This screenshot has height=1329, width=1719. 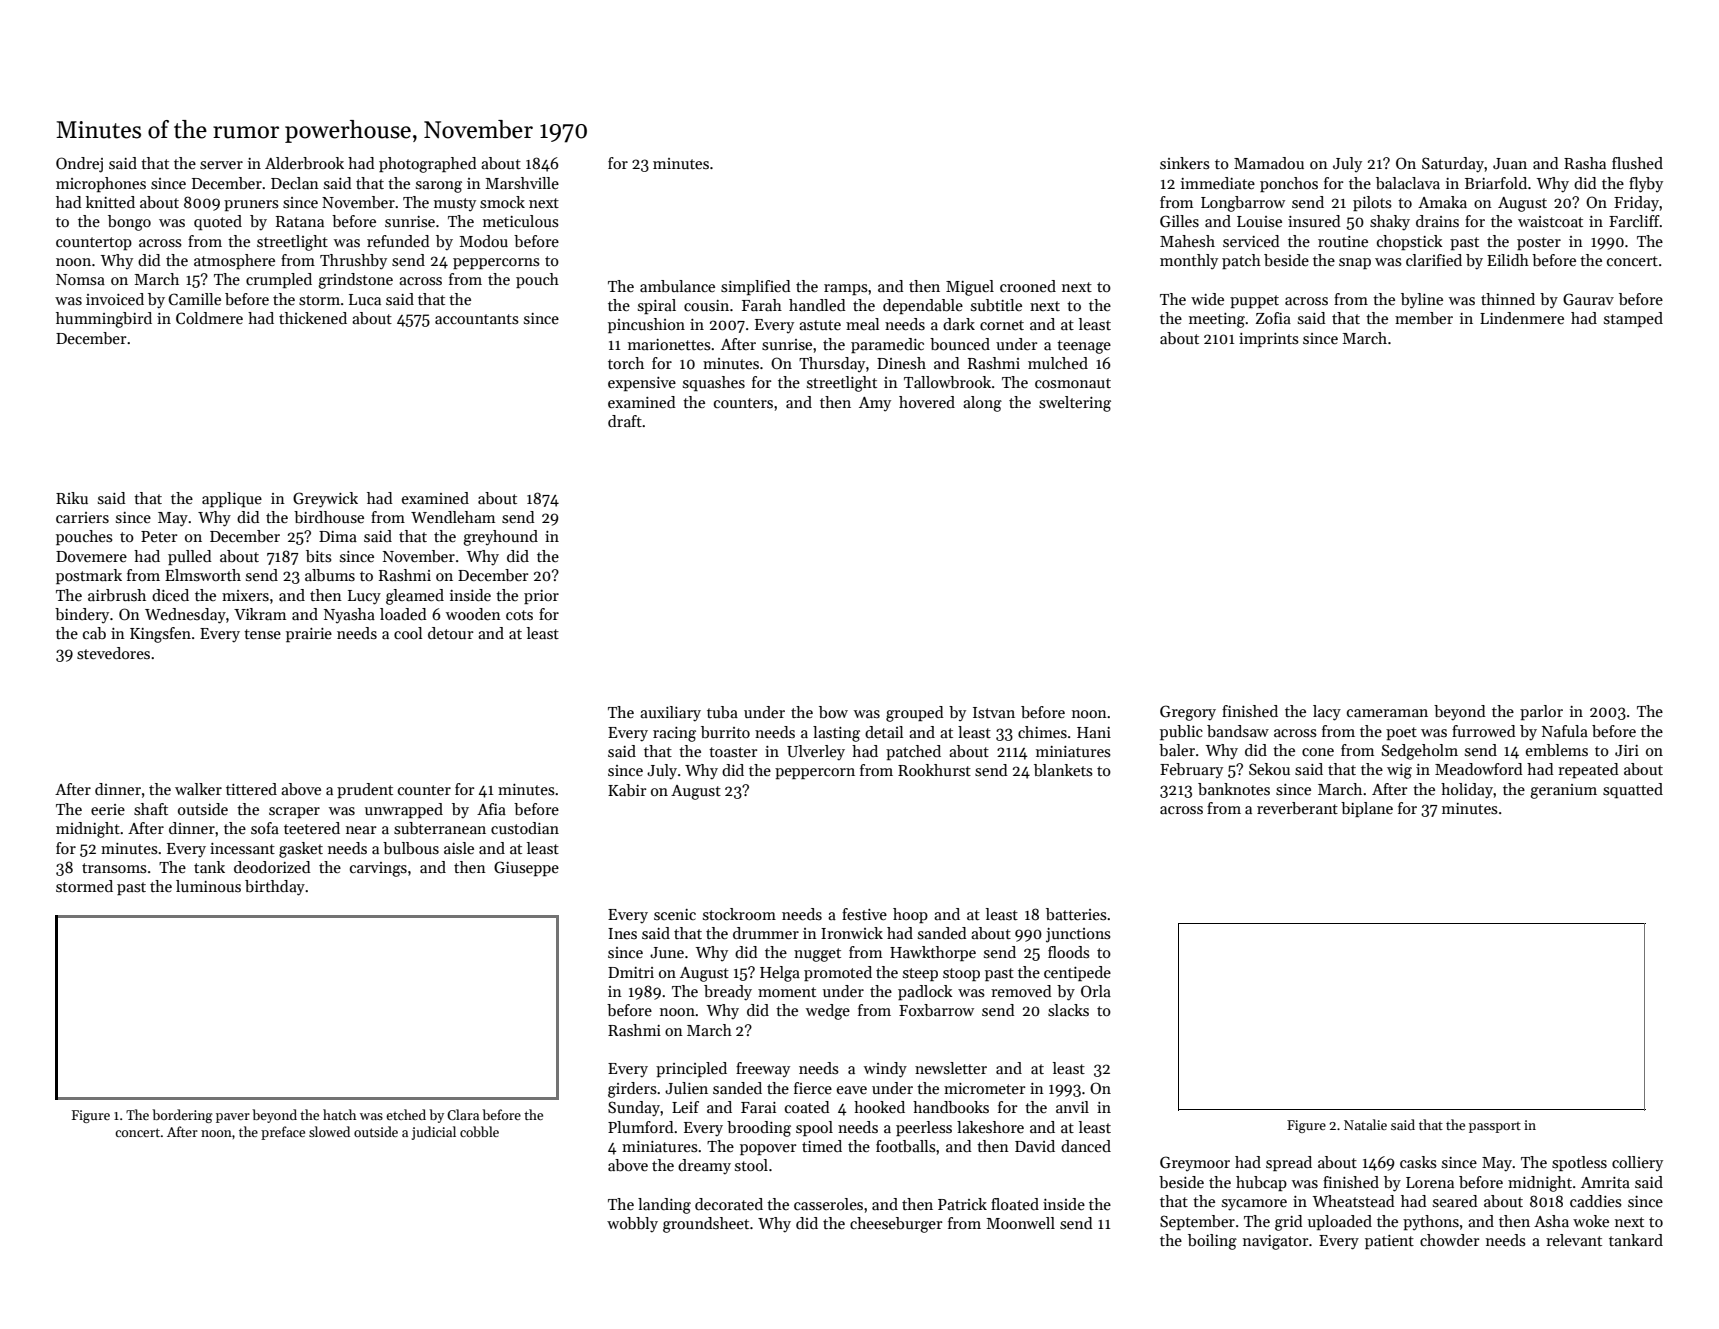 What do you see at coordinates (1541, 712) in the screenshot?
I see `parlor` at bounding box center [1541, 712].
